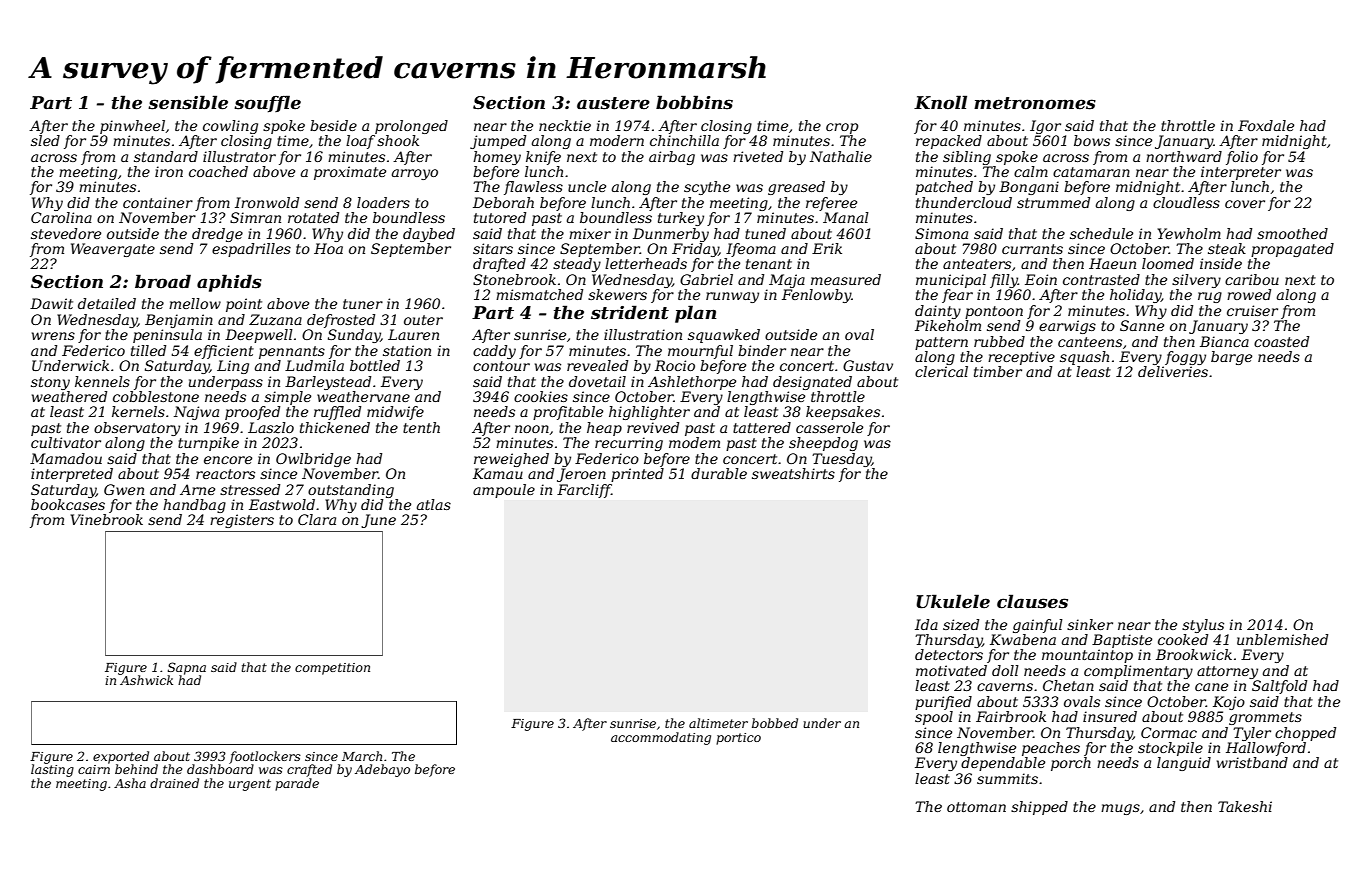 Image resolution: width=1372 pixels, height=887 pixels. Describe the element at coordinates (765, 233) in the screenshot. I see `tuned` at that location.
